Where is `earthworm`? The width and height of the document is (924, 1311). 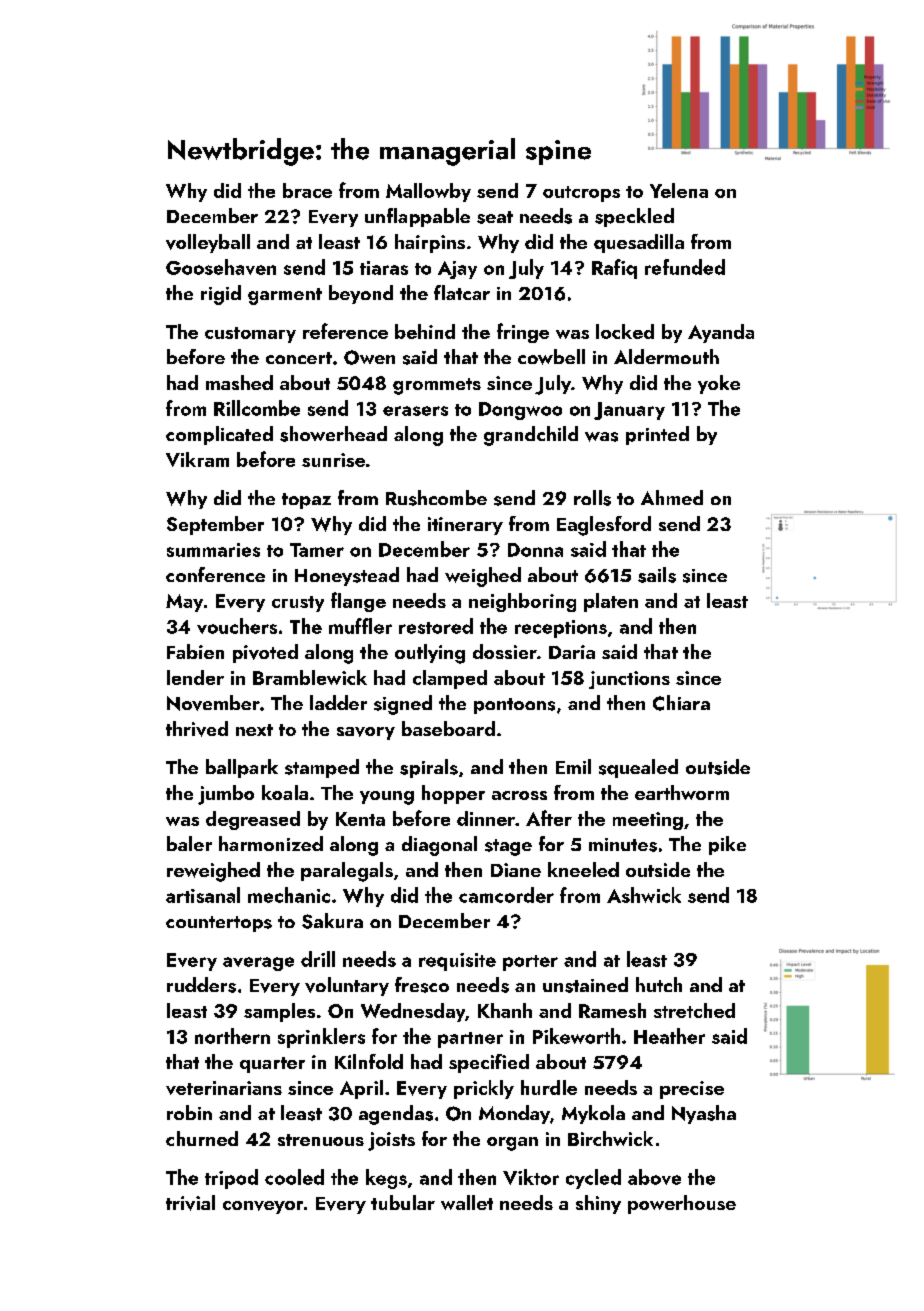
earthworm is located at coordinates (682, 792).
